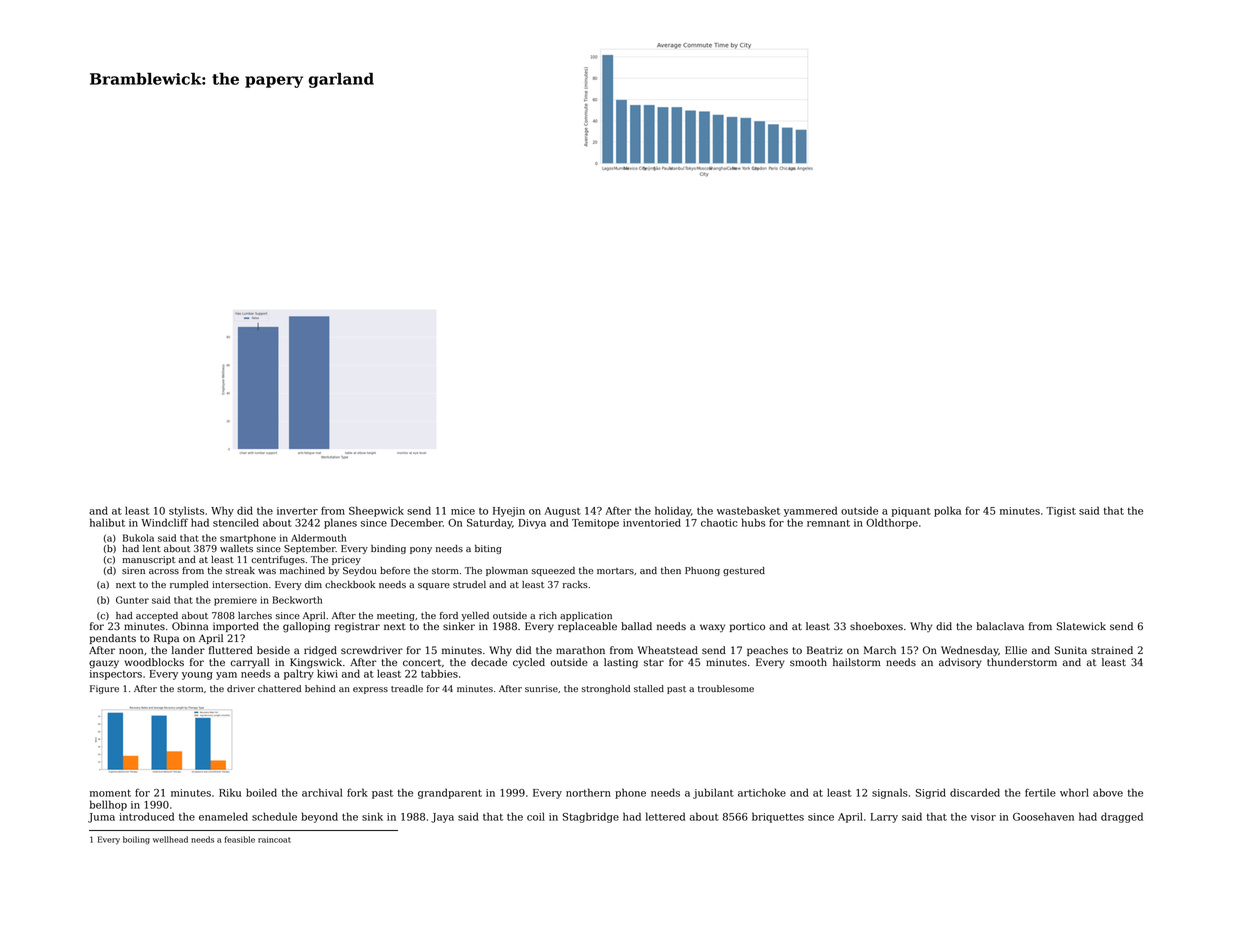 This screenshot has height=952, width=1233. Describe the element at coordinates (357, 792) in the screenshot. I see `fork` at that location.
